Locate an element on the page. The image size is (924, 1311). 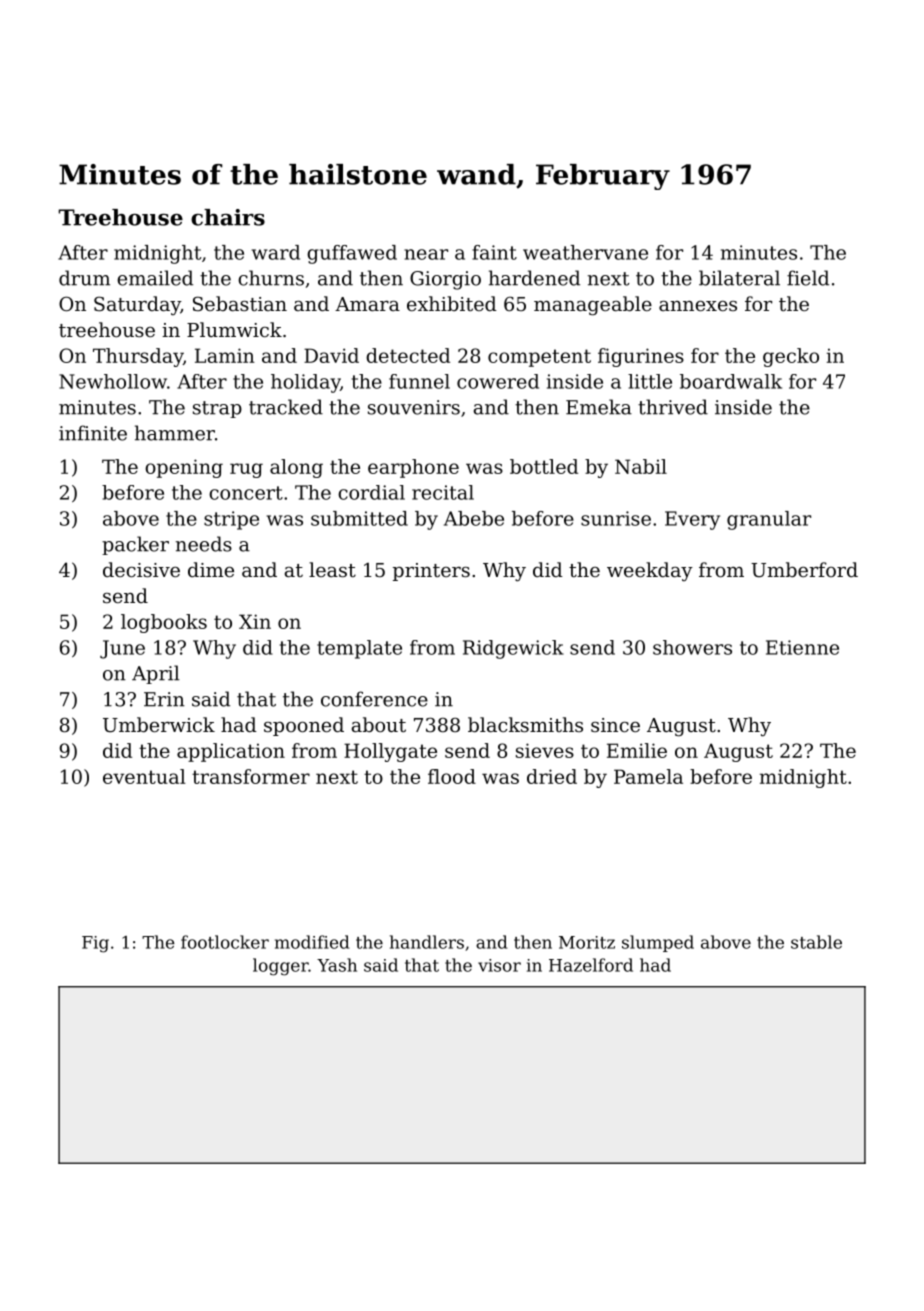
detected is located at coordinates (408, 355).
